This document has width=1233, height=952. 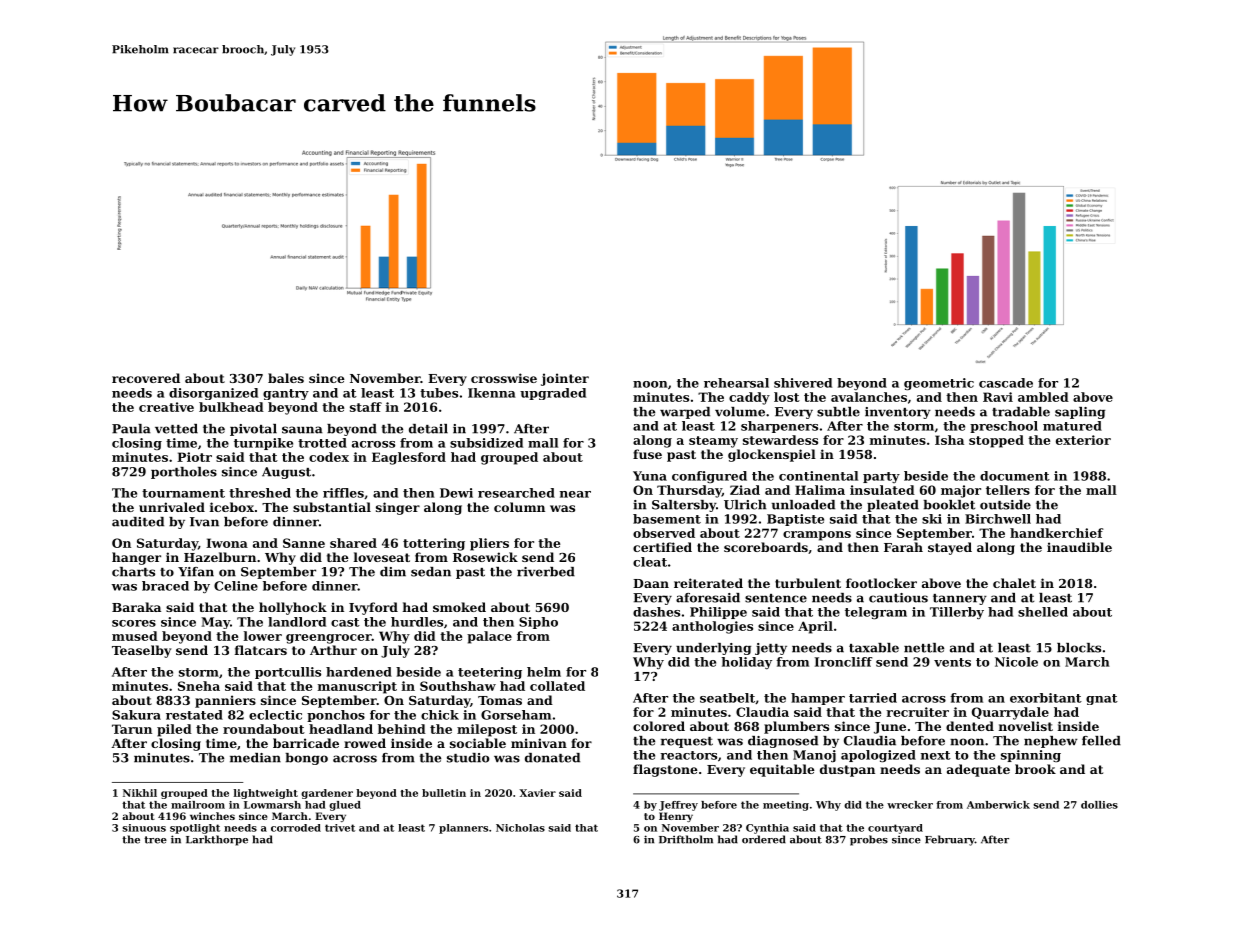 What do you see at coordinates (538, 623) in the document?
I see `Sipho` at bounding box center [538, 623].
